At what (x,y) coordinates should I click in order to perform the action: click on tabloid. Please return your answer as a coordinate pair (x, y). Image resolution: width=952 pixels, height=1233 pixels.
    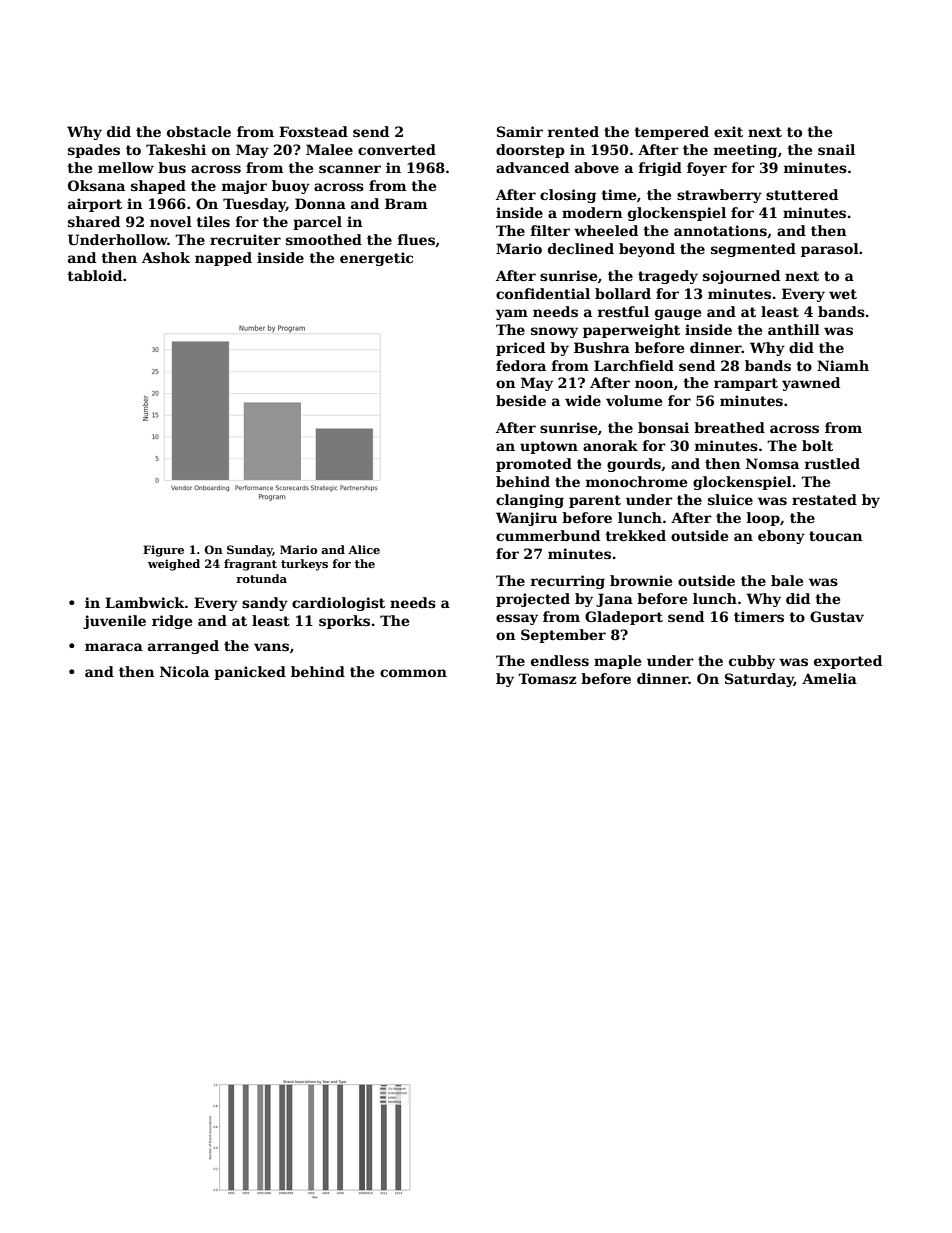
    Looking at the image, I should click on (94, 275).
